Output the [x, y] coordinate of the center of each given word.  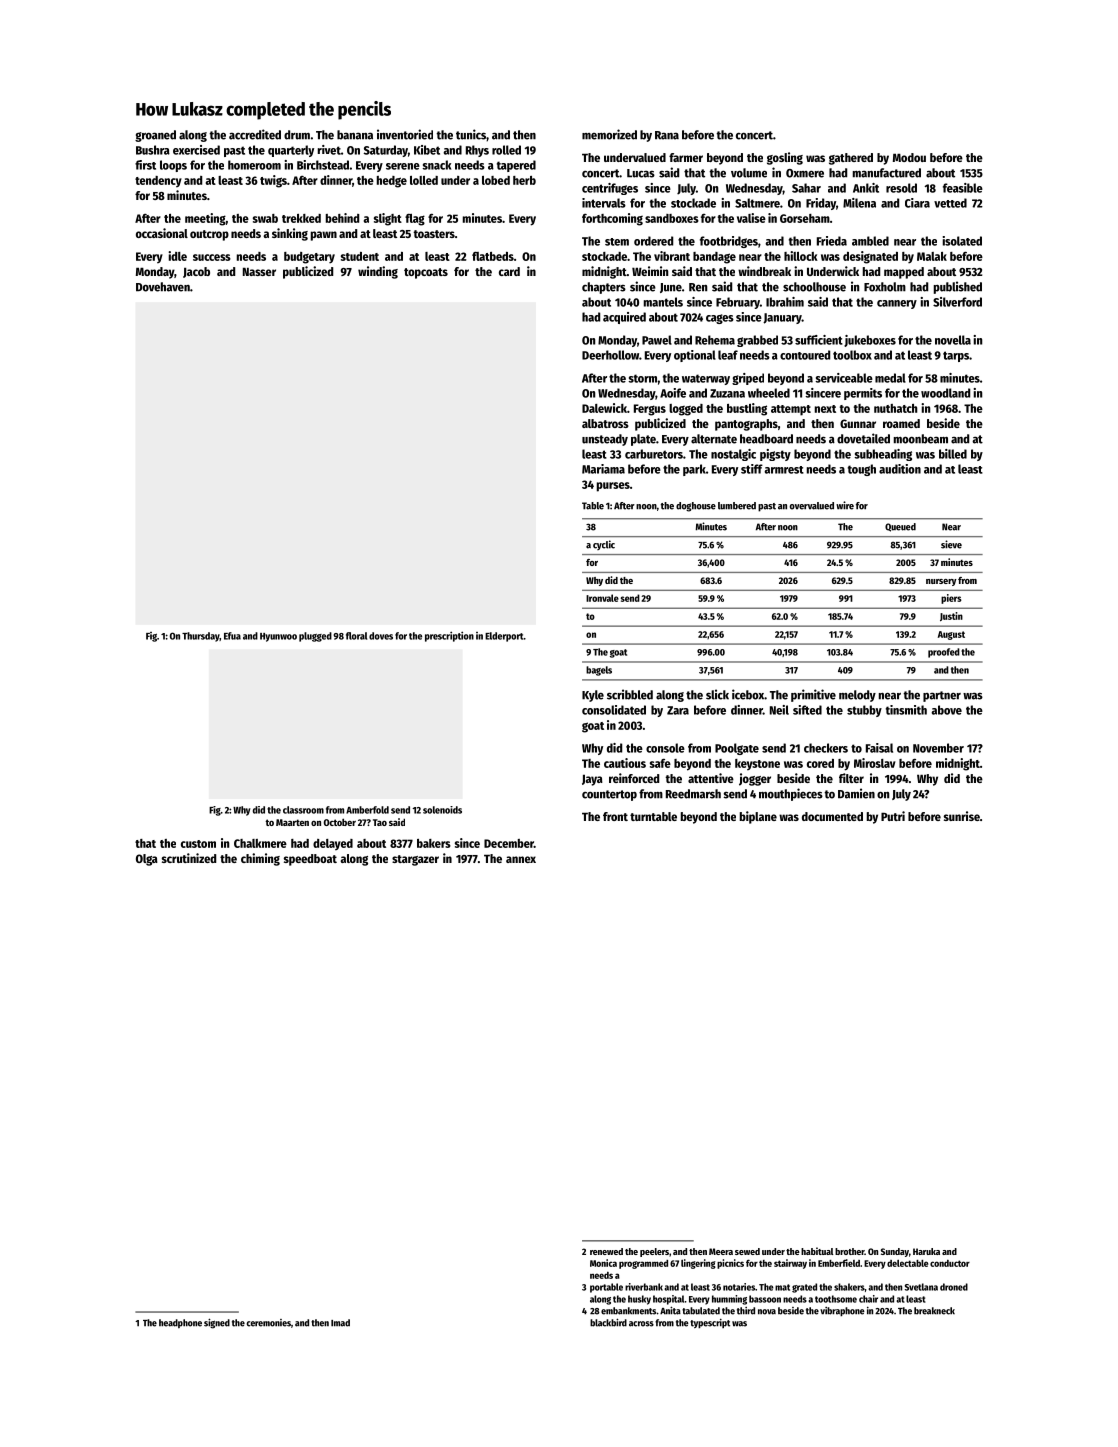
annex [521, 859]
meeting [205, 219]
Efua [232, 636]
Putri [893, 816]
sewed [747, 1251]
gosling [785, 158]
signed [217, 1323]
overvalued [812, 506]
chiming [260, 859]
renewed [606, 1251]
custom [198, 844]
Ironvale [602, 598]
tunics [471, 134]
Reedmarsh [693, 794]
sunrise [962, 816]
